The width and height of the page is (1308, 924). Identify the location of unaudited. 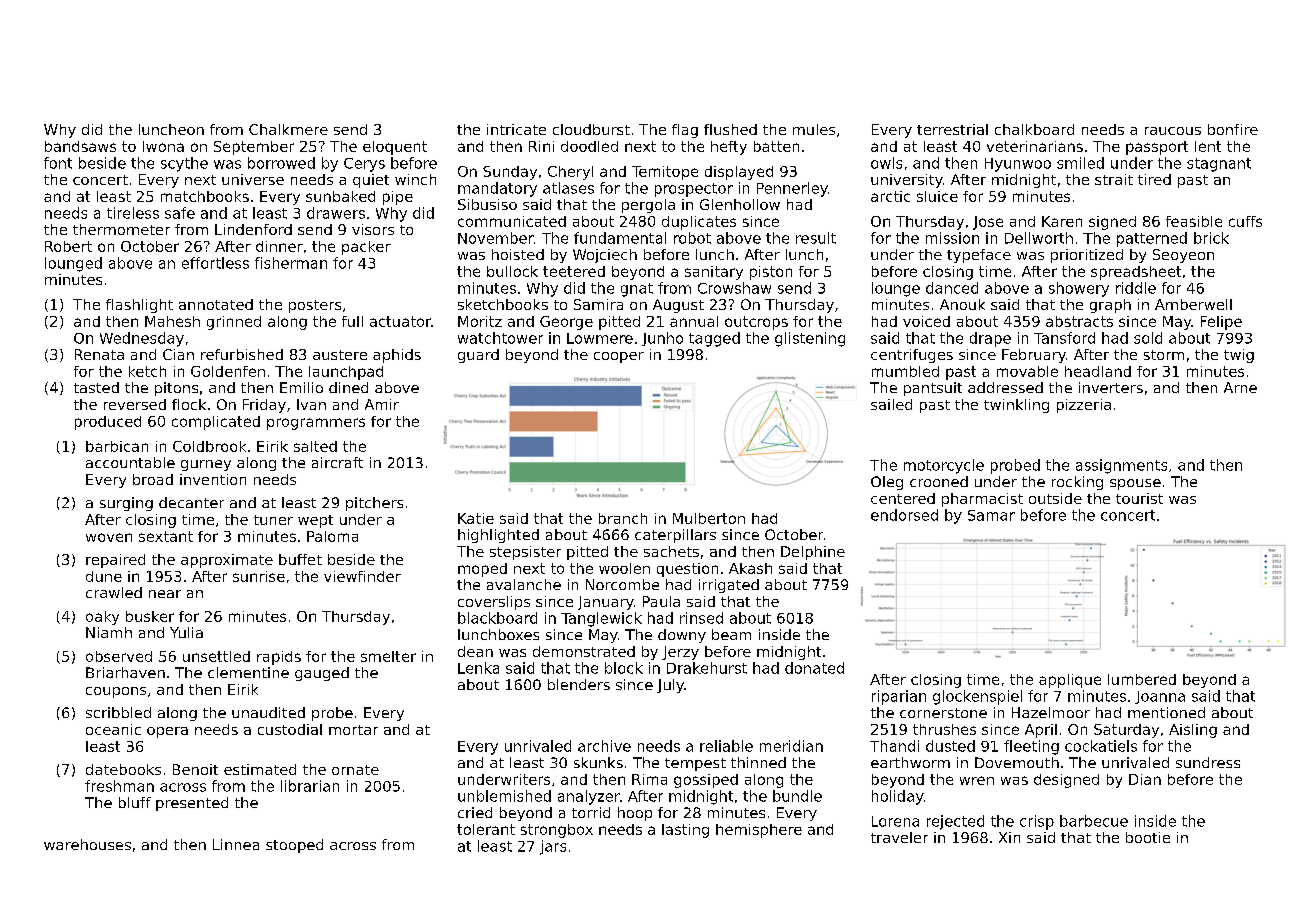
(268, 712).
